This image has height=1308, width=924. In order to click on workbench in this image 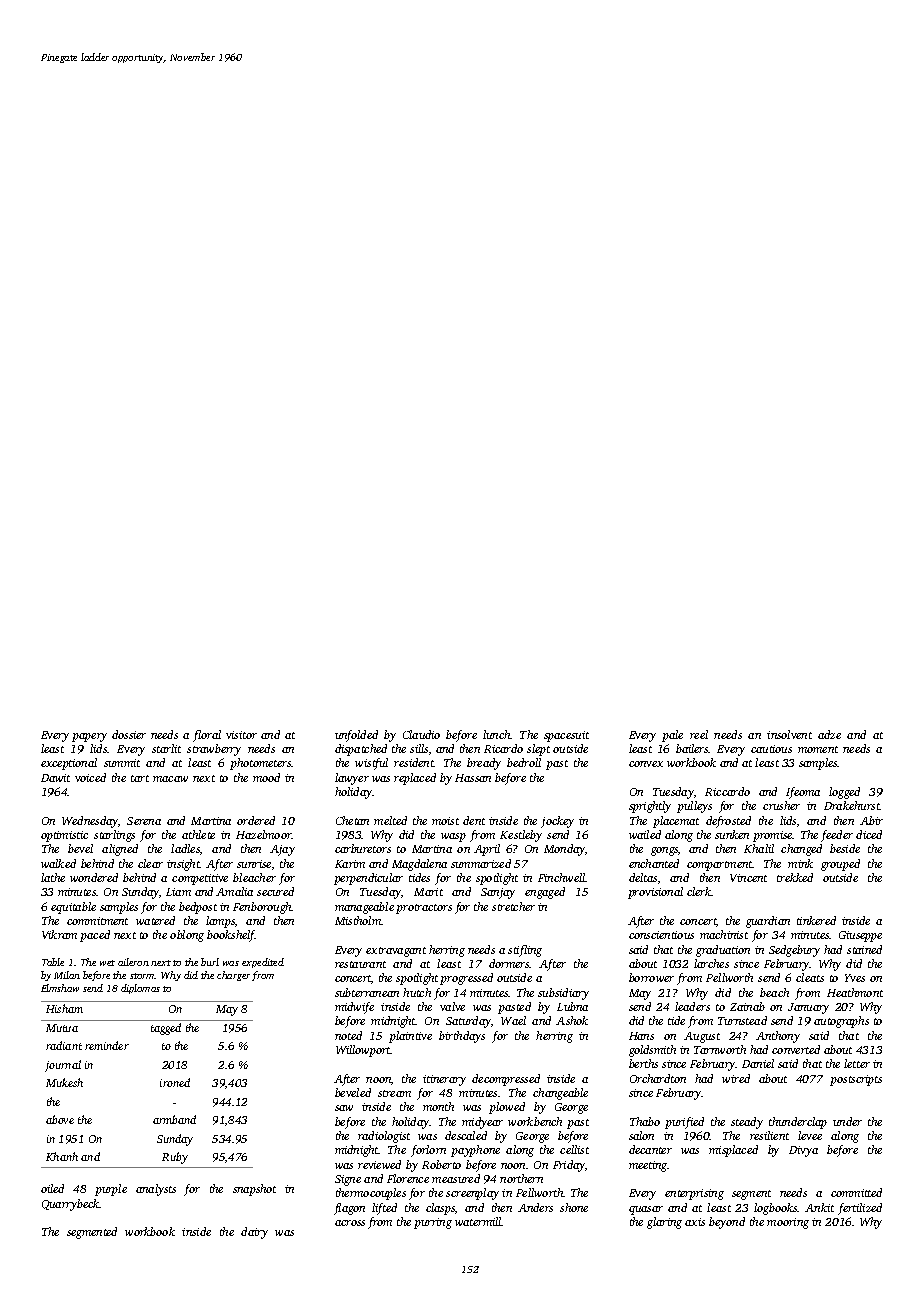, I will do `click(535, 1121)`.
